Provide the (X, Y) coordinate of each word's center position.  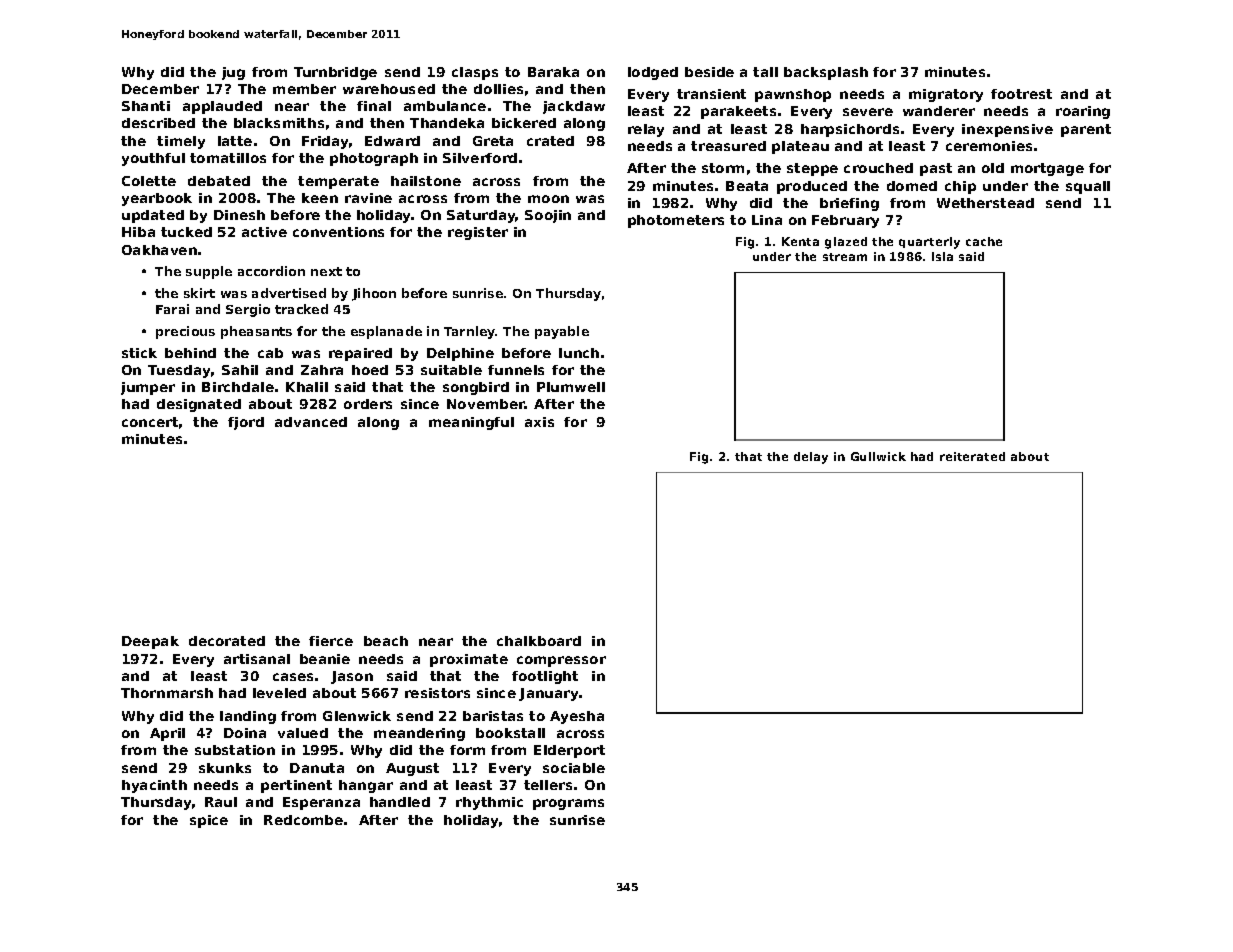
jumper (148, 388)
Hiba (138, 232)
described (158, 123)
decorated (227, 641)
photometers (676, 221)
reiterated (972, 456)
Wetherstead (985, 203)
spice (209, 821)
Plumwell (571, 387)
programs (568, 804)
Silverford (480, 158)
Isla (942, 256)
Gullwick (878, 456)
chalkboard (539, 641)
